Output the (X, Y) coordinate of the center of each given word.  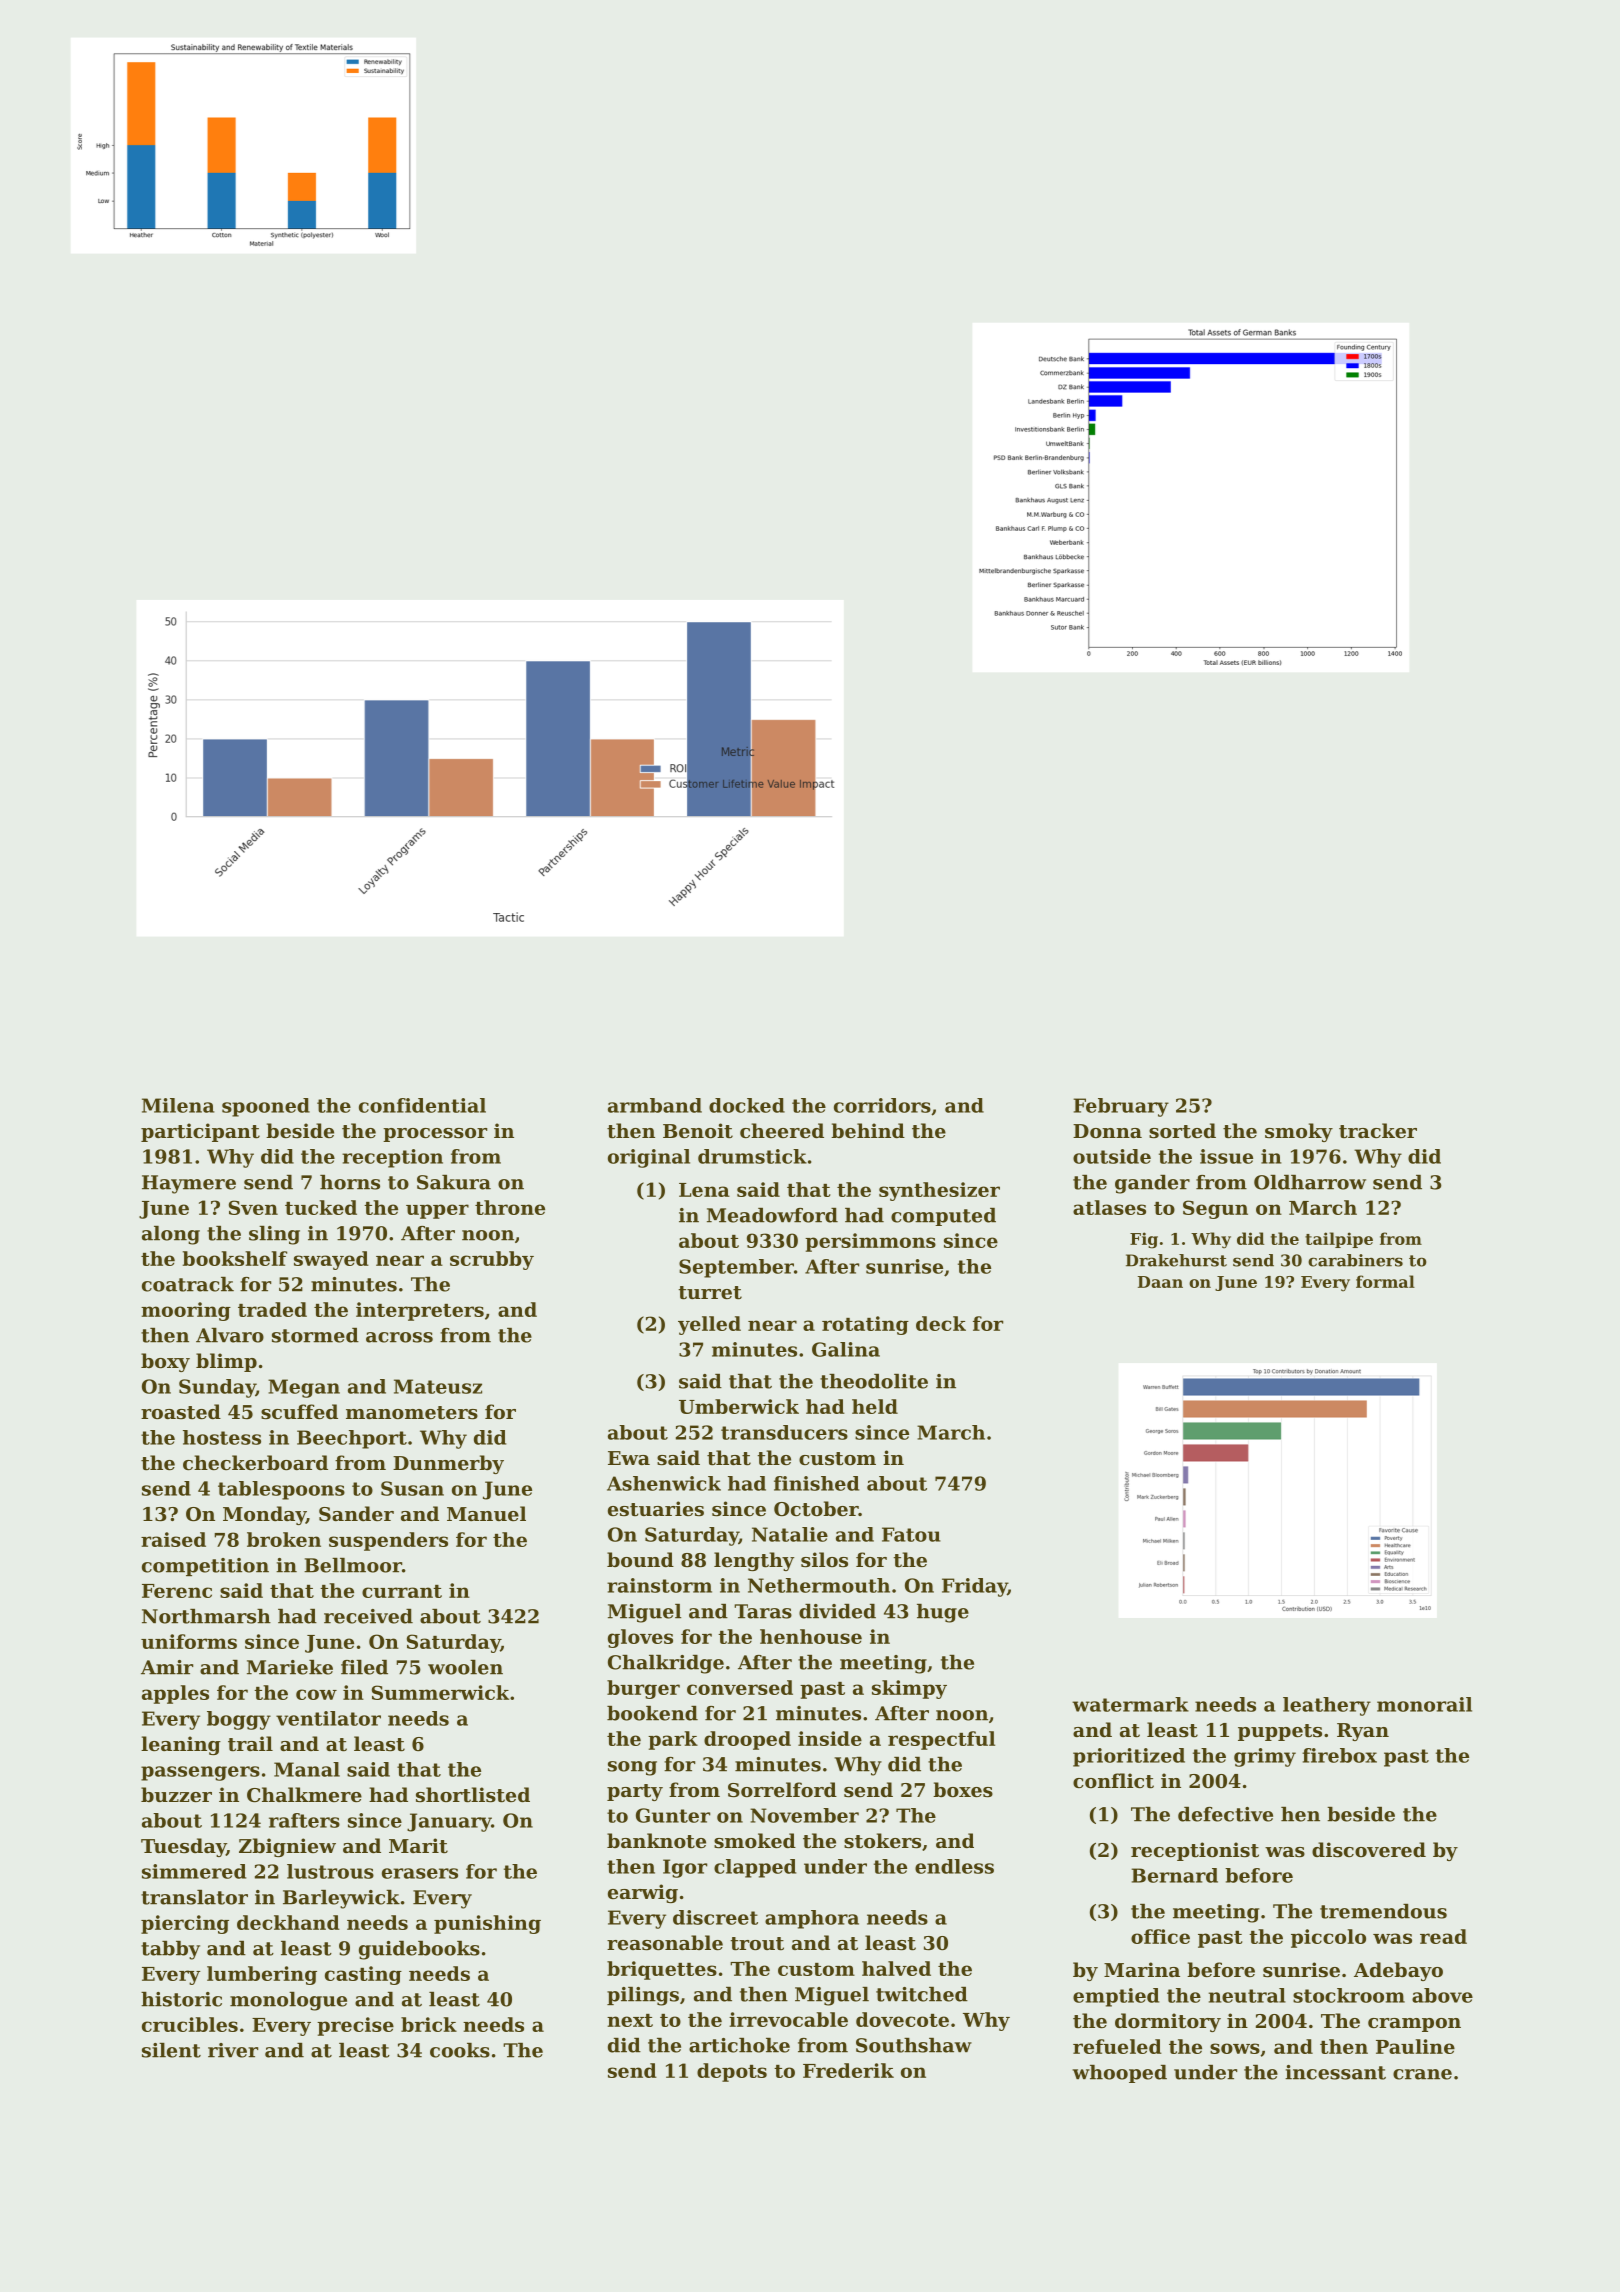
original (649, 1158)
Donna (1107, 1131)
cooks (460, 2050)
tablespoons (281, 1490)
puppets (1280, 1732)
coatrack (188, 1284)
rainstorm (659, 1585)
